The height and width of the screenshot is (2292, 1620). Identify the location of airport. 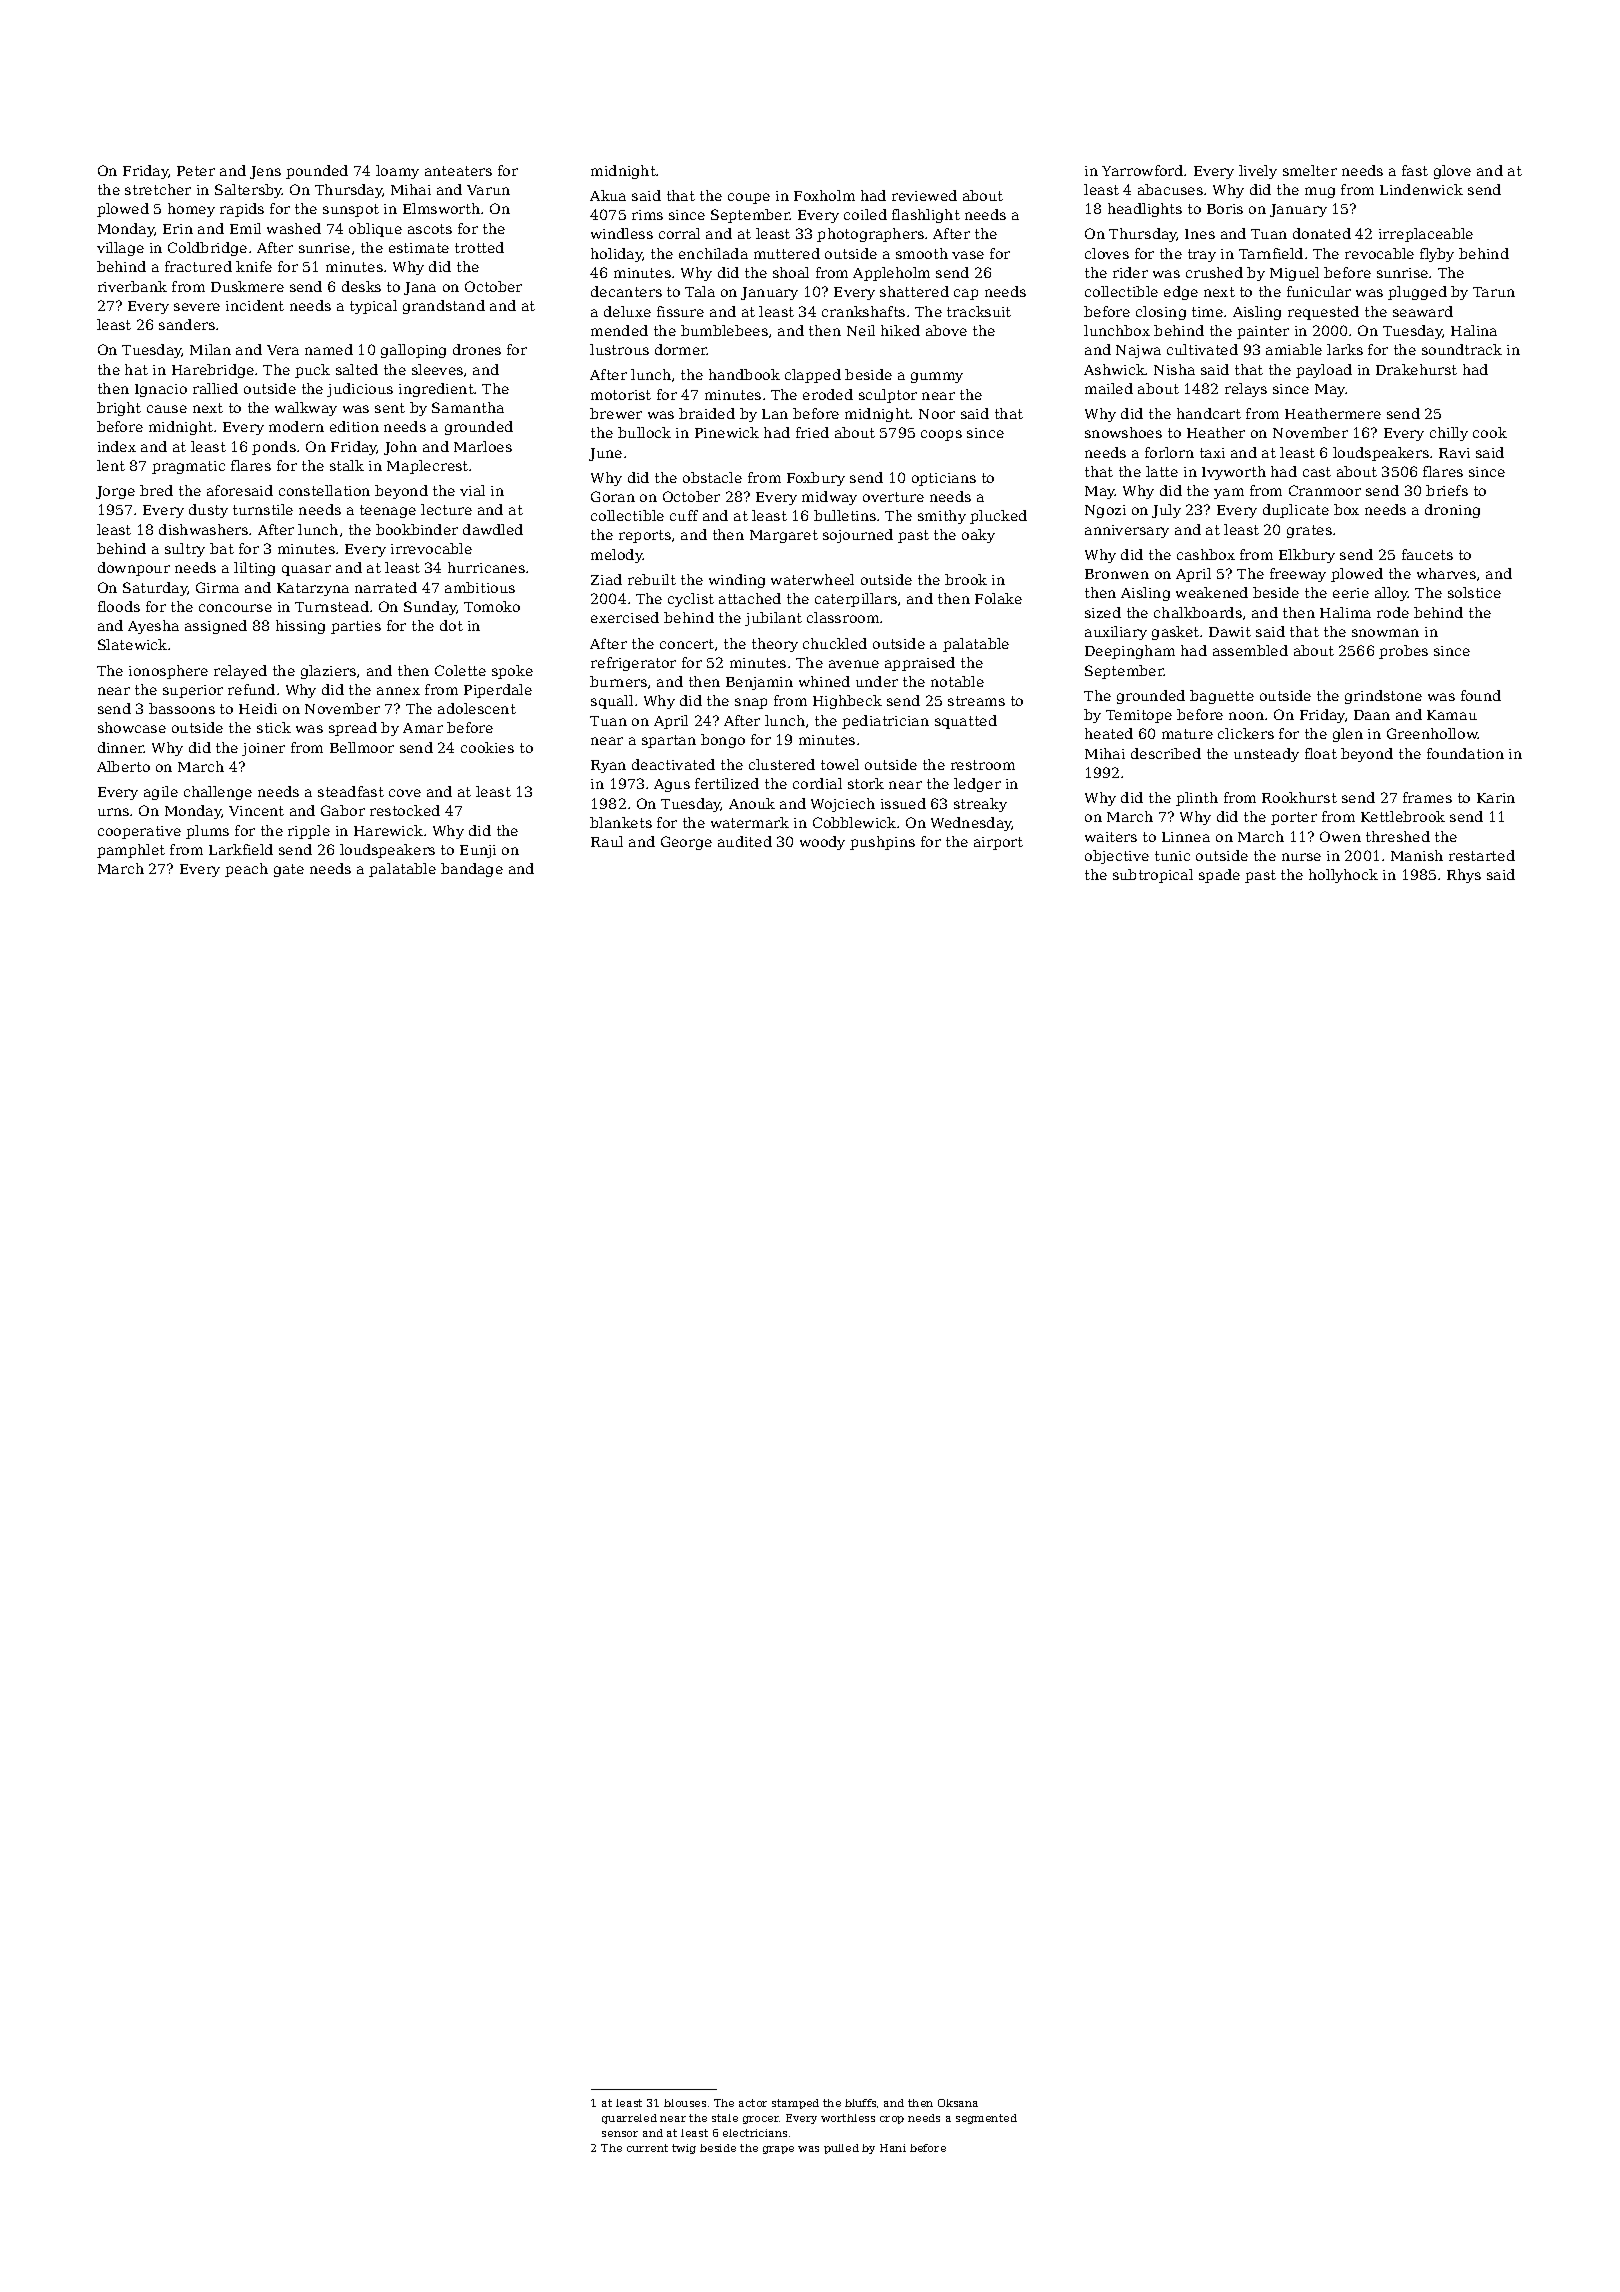
(998, 843).
